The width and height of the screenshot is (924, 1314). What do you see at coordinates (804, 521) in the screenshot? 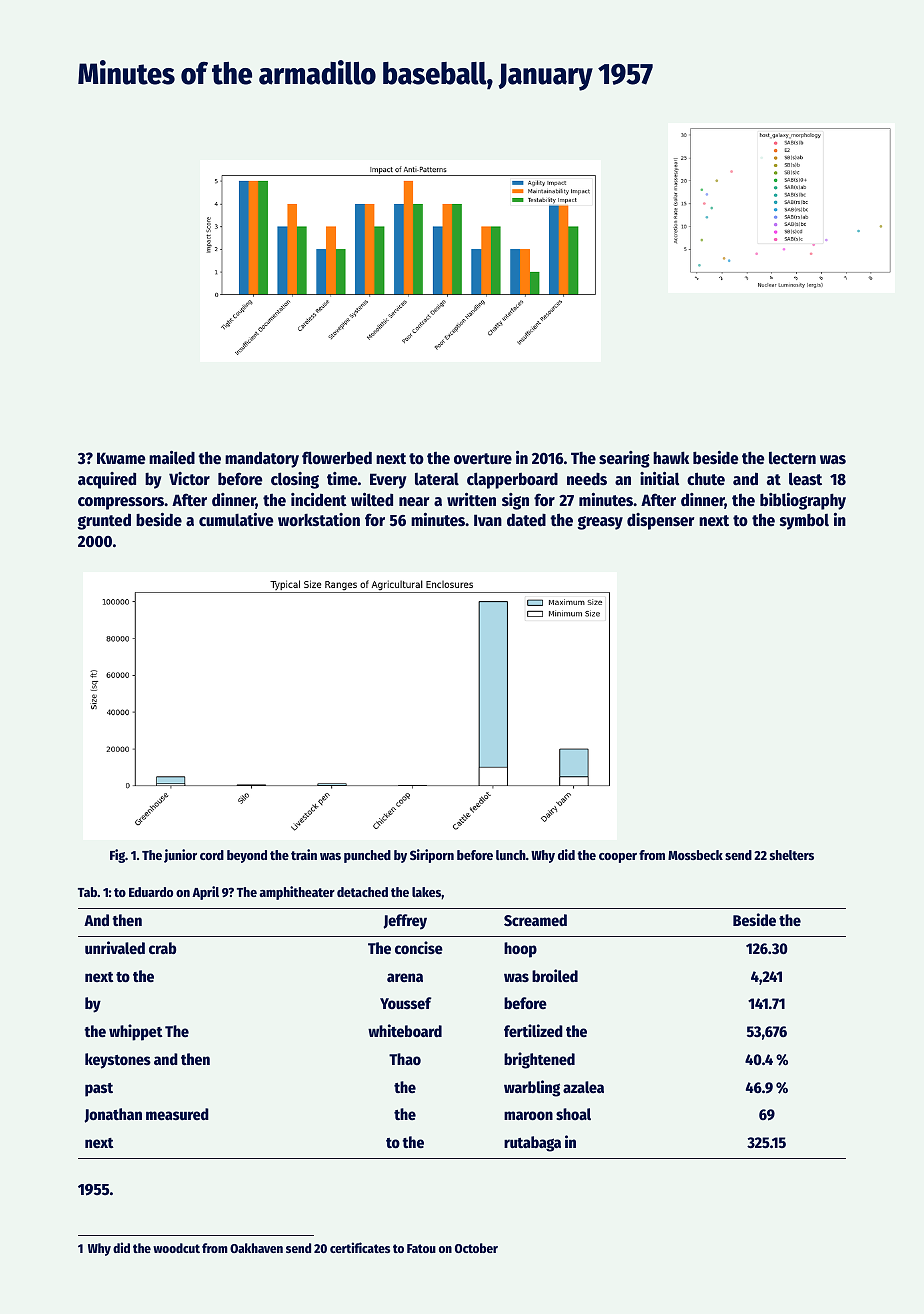
I see `symbol` at bounding box center [804, 521].
